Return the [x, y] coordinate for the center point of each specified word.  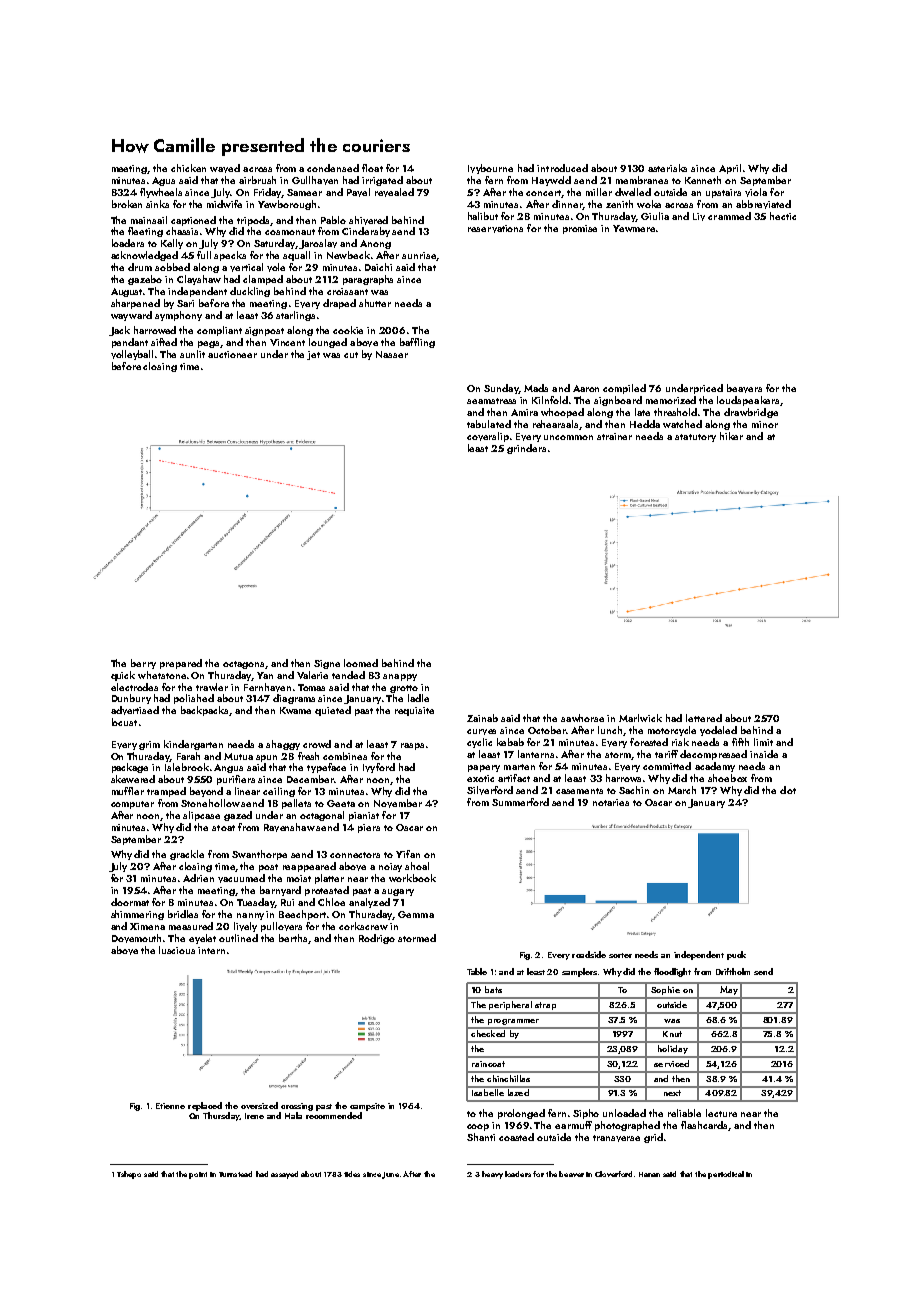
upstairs [723, 193]
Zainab [482, 718]
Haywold [551, 181]
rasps [412, 746]
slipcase [201, 816]
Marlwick [640, 718]
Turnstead [235, 1174]
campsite [367, 1107]
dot [788, 790]
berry [143, 664]
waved [225, 168]
